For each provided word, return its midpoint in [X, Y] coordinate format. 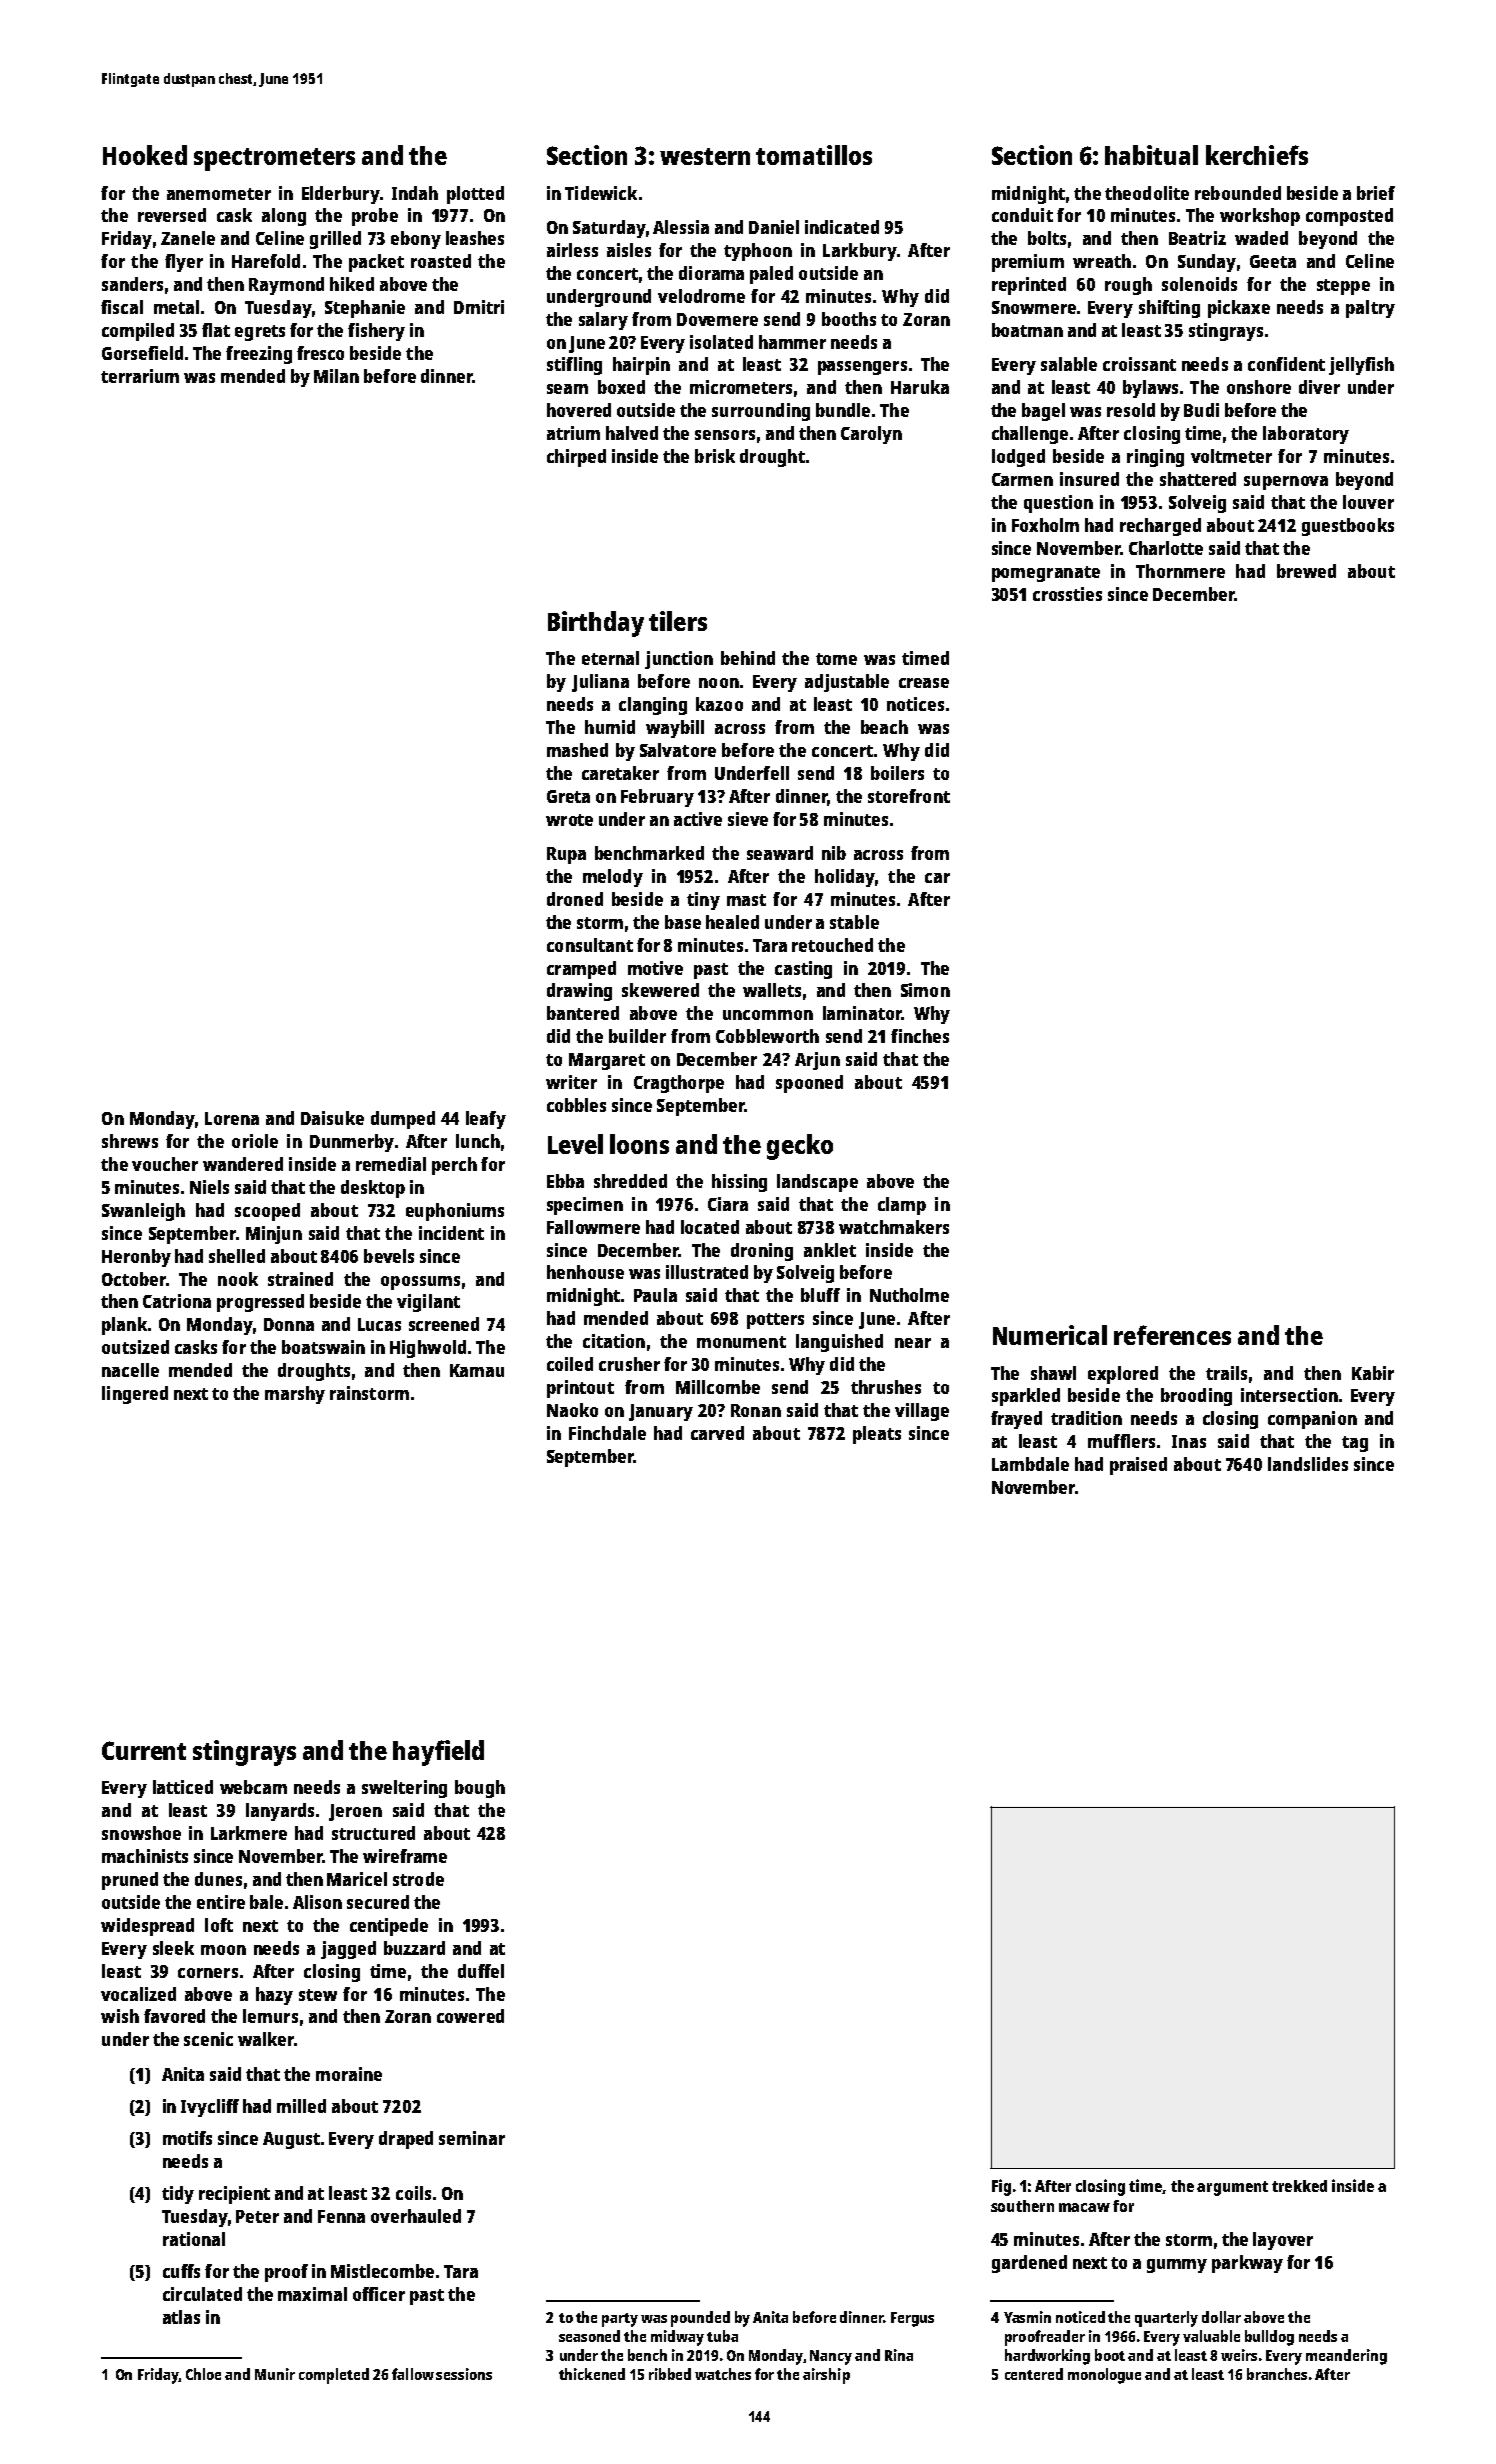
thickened [592, 2374]
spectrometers [274, 159]
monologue [1104, 2376]
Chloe [203, 2374]
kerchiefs [1257, 155]
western [705, 156]
